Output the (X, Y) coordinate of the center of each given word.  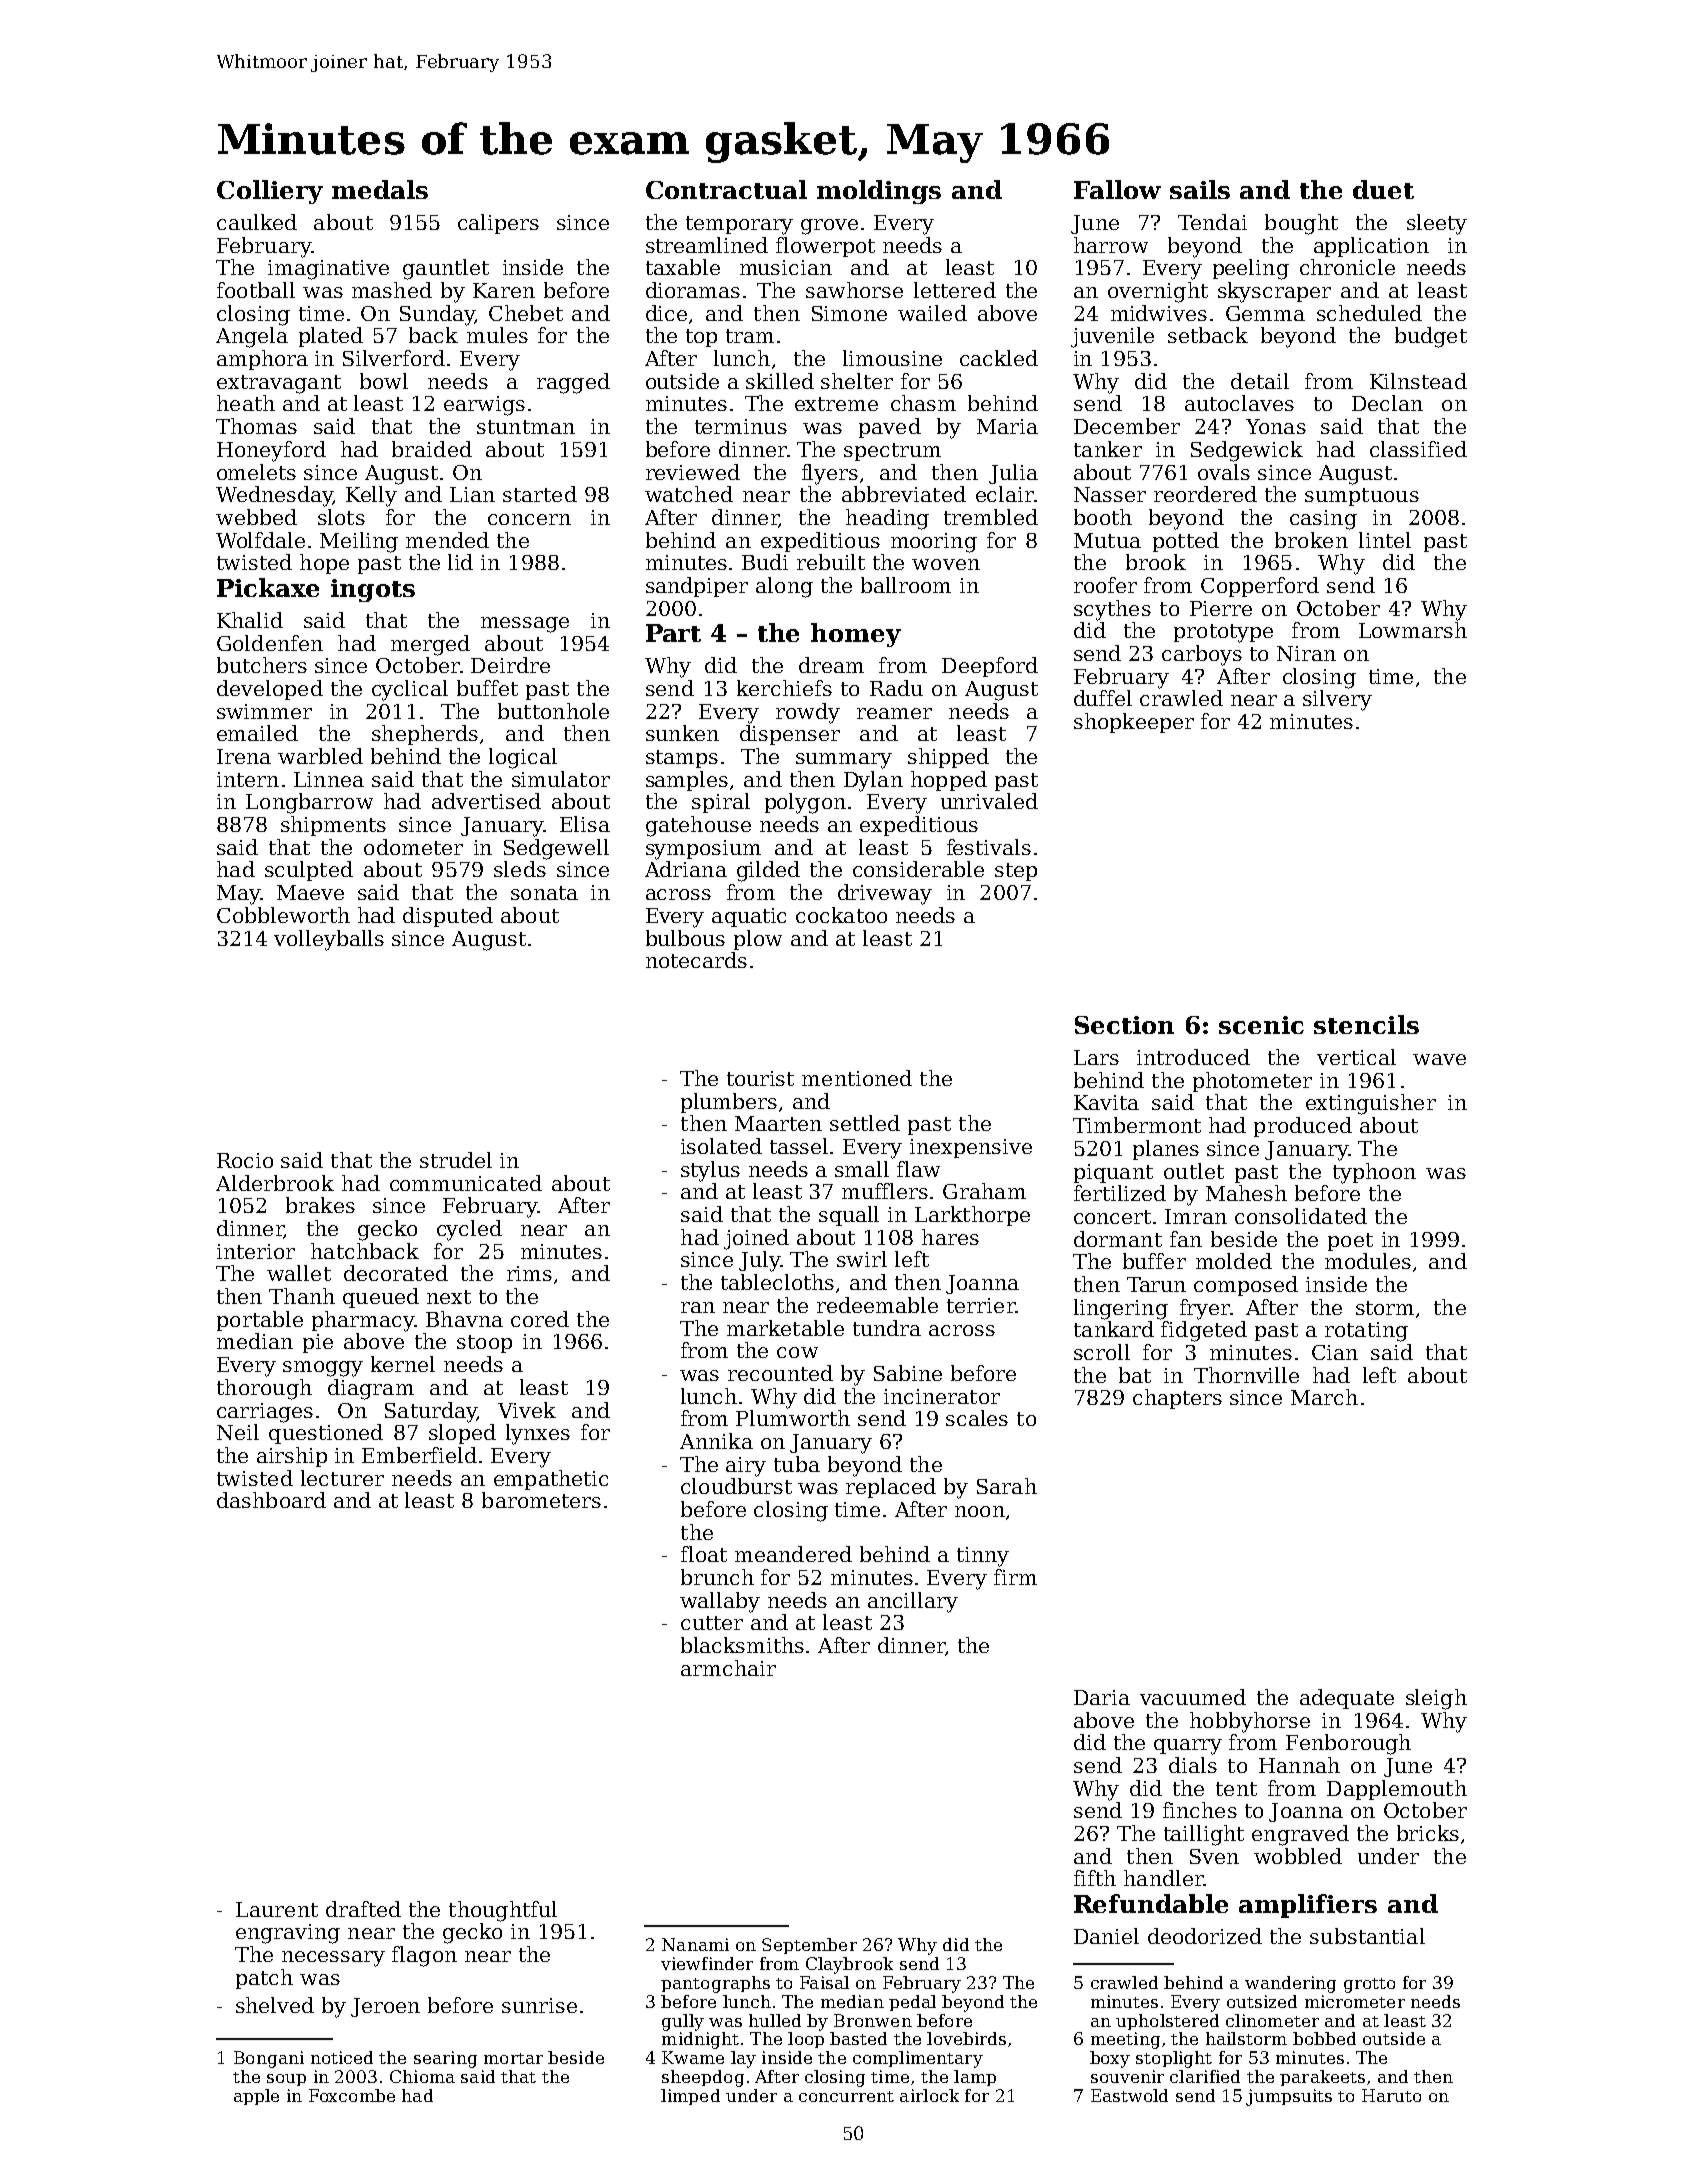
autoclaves (1239, 403)
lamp (975, 2078)
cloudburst (736, 1486)
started (540, 494)
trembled (991, 517)
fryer (1205, 1309)
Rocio (245, 1160)
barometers (541, 1500)
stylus (710, 1171)
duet (1383, 189)
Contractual (726, 189)
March (1324, 1397)
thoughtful (503, 1911)
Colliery (270, 192)
